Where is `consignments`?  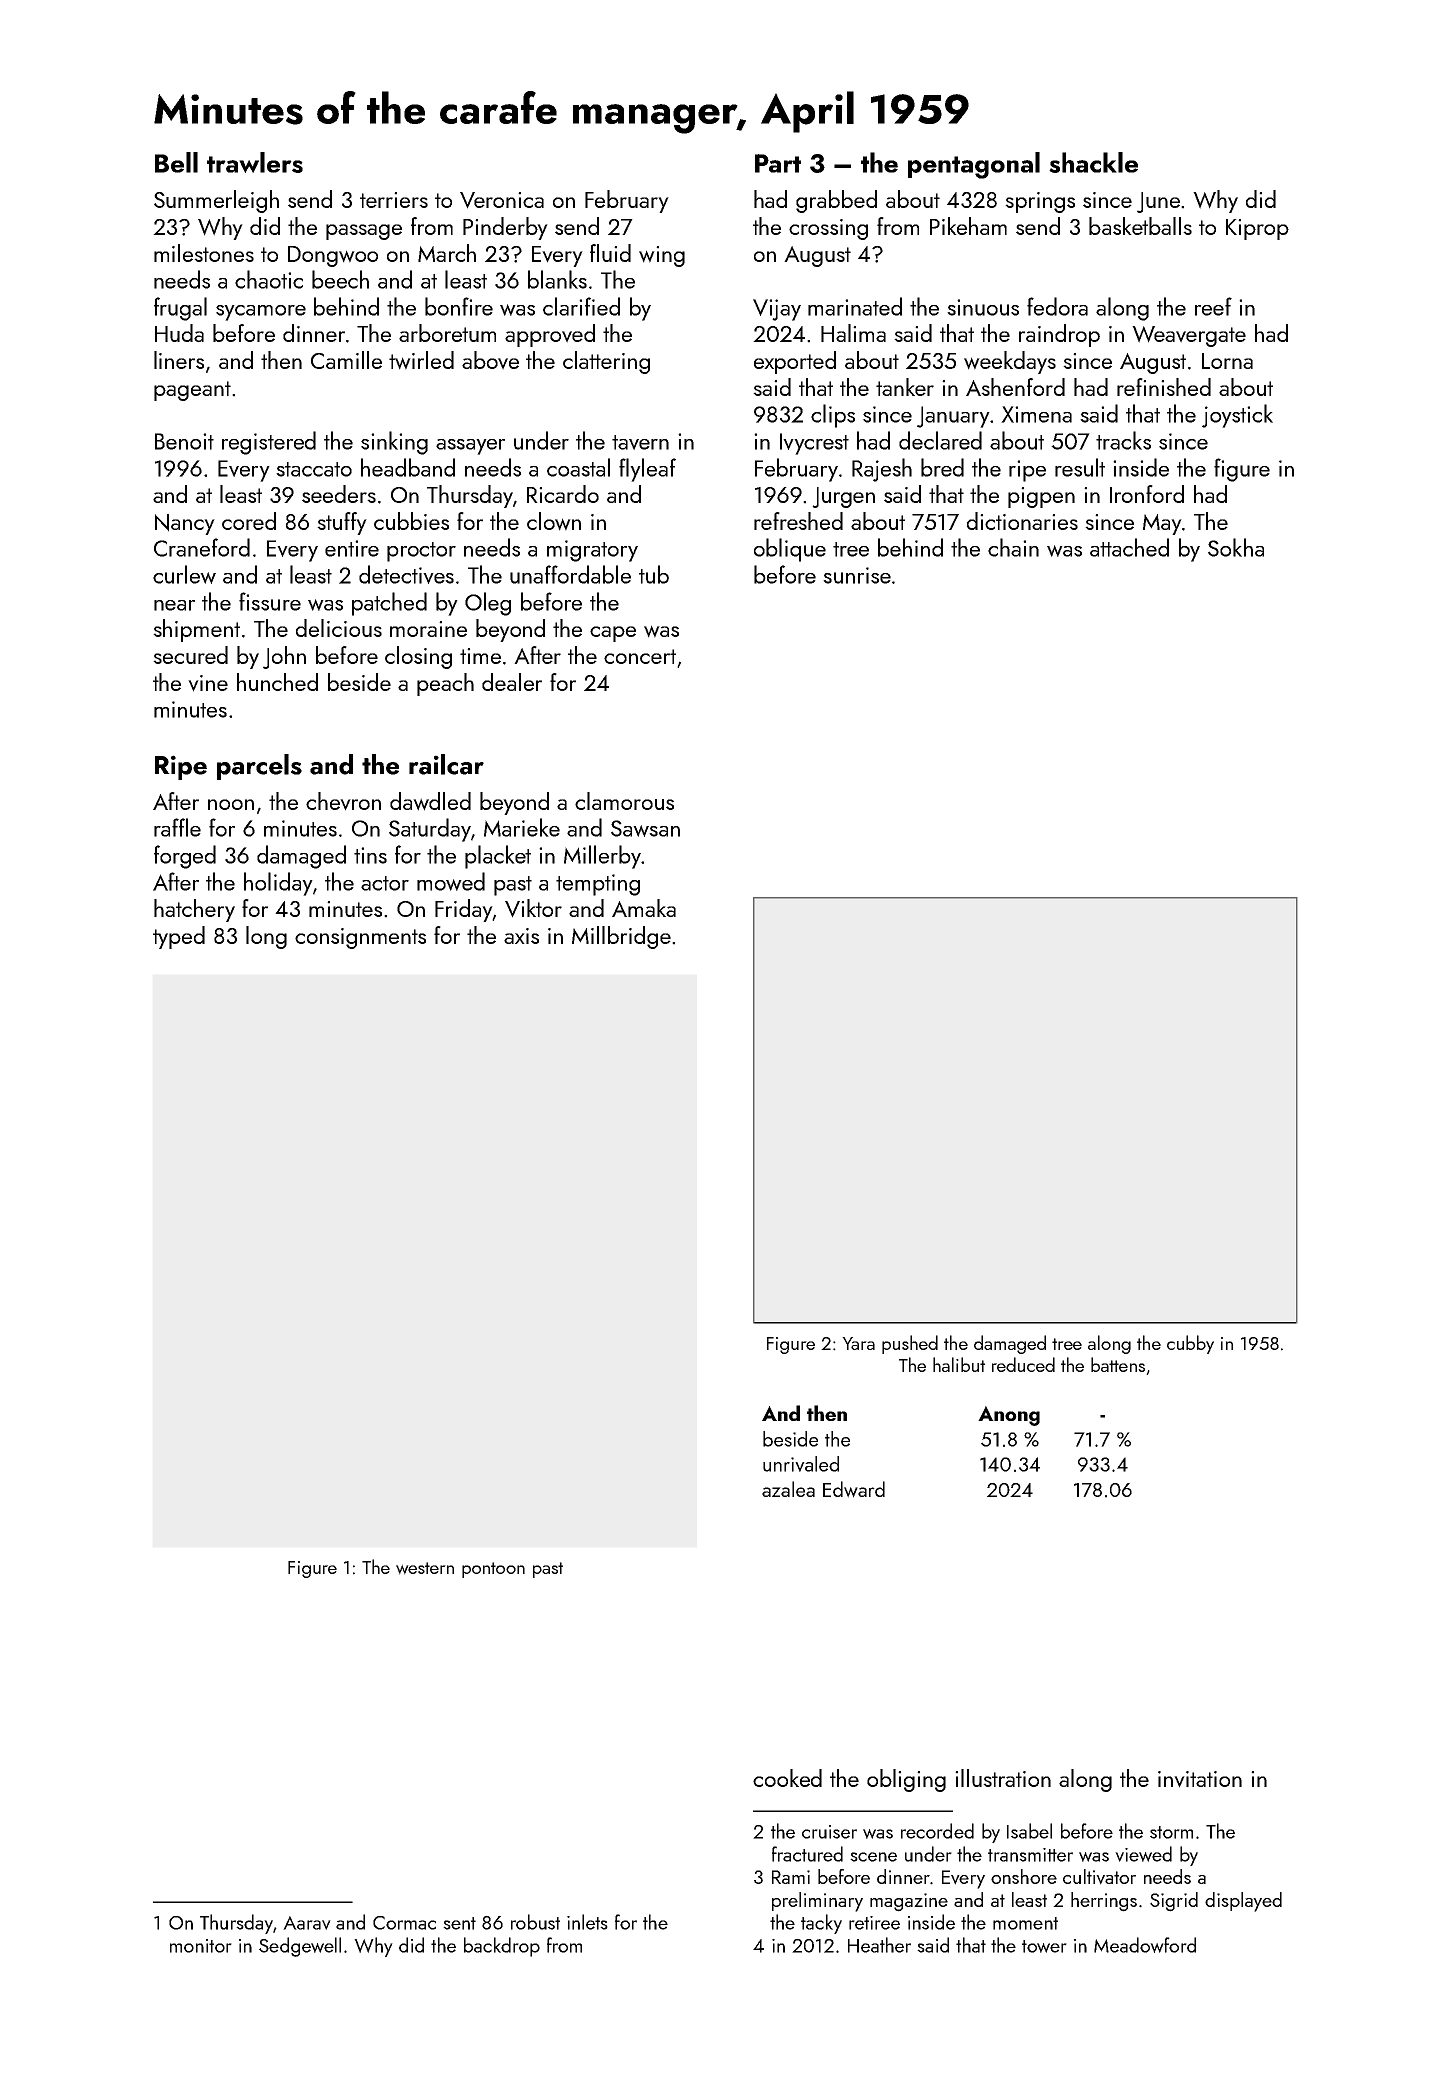
consignments is located at coordinates (360, 938).
